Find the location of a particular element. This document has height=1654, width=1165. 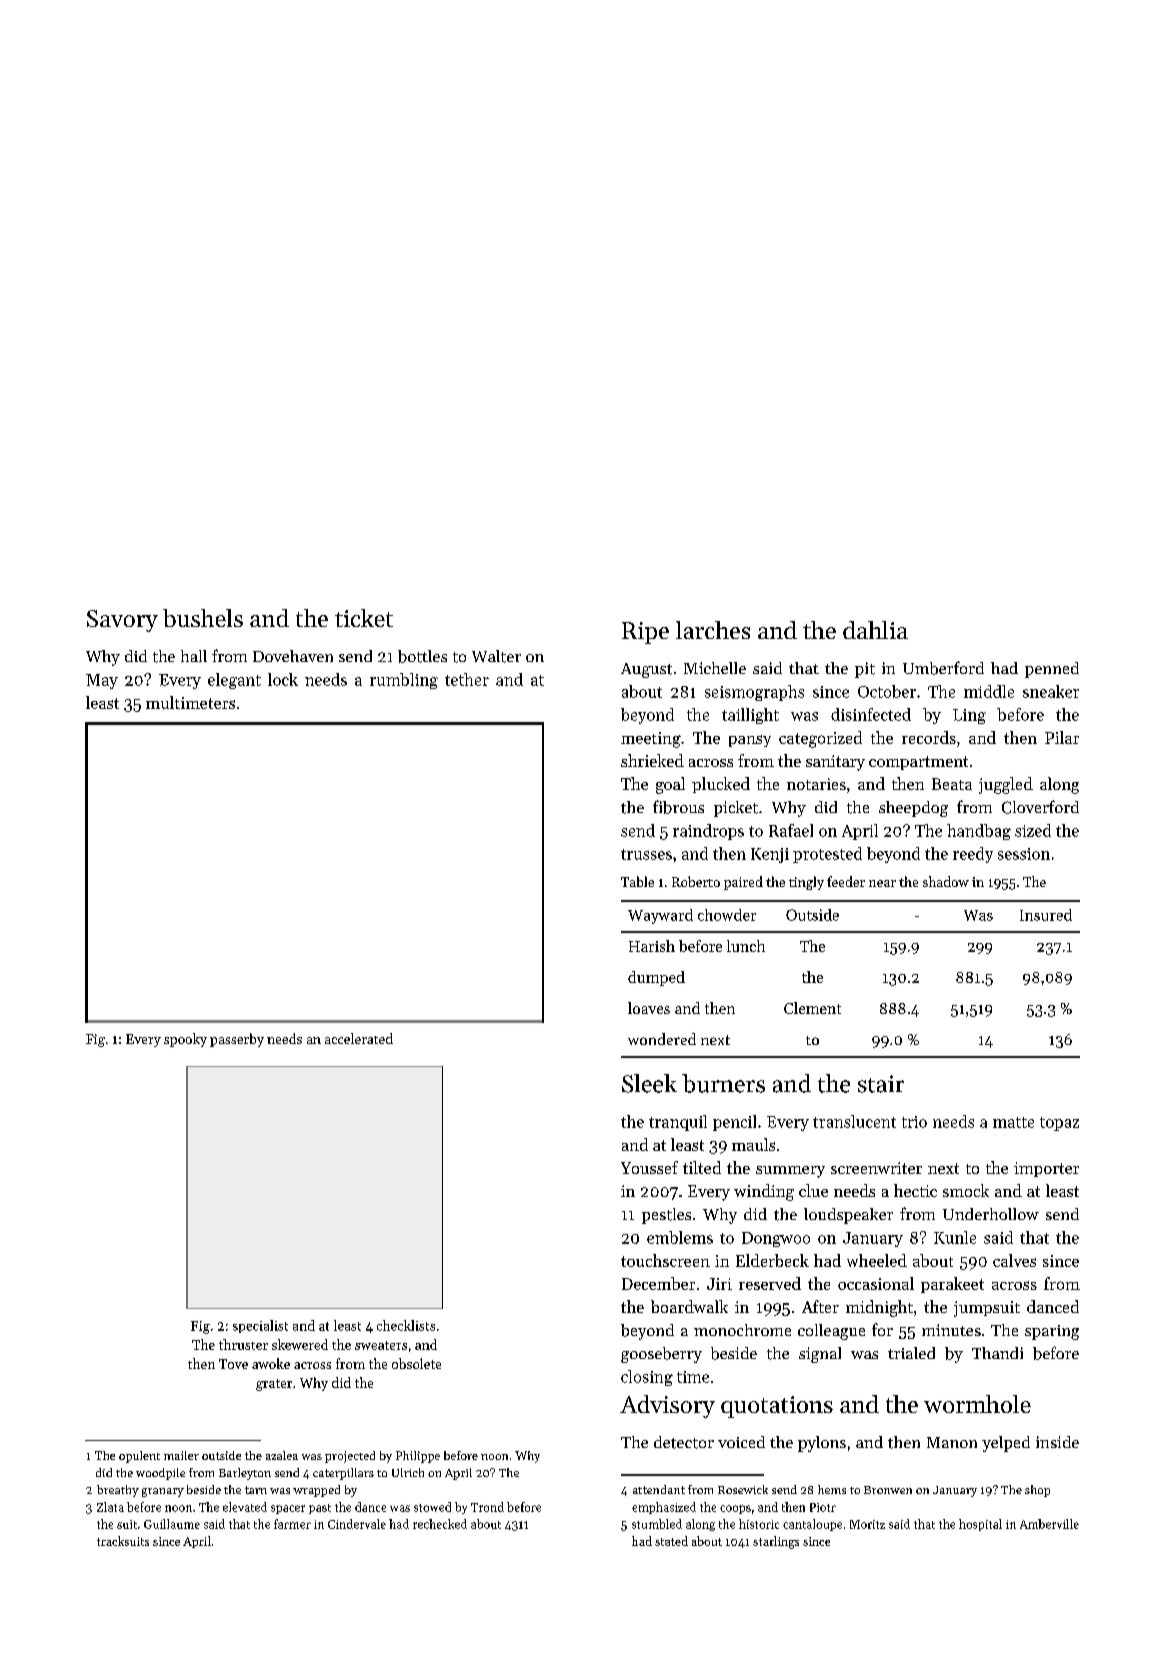

passerby is located at coordinates (237, 1040).
